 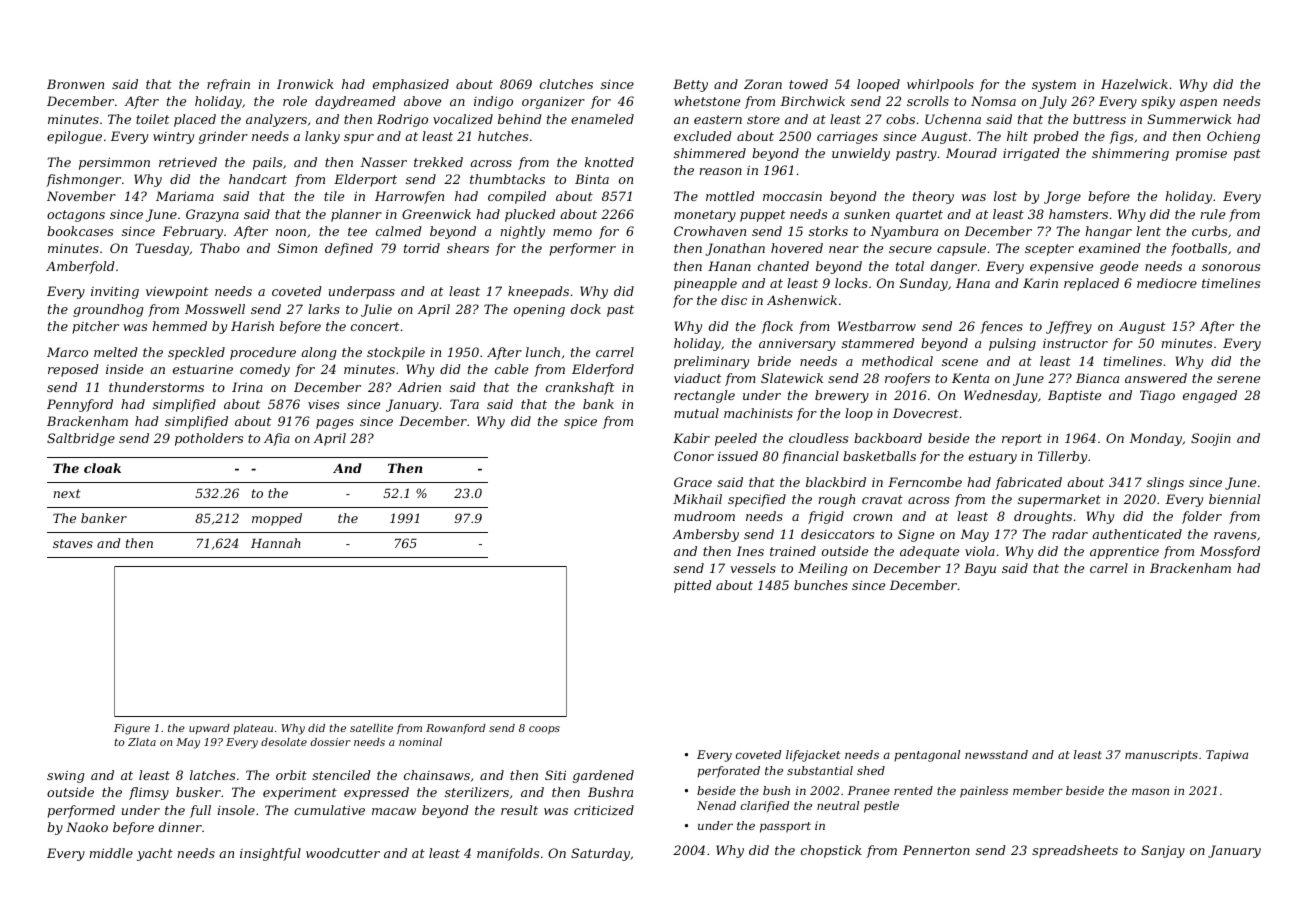 What do you see at coordinates (1235, 535) in the document?
I see `ravens` at bounding box center [1235, 535].
